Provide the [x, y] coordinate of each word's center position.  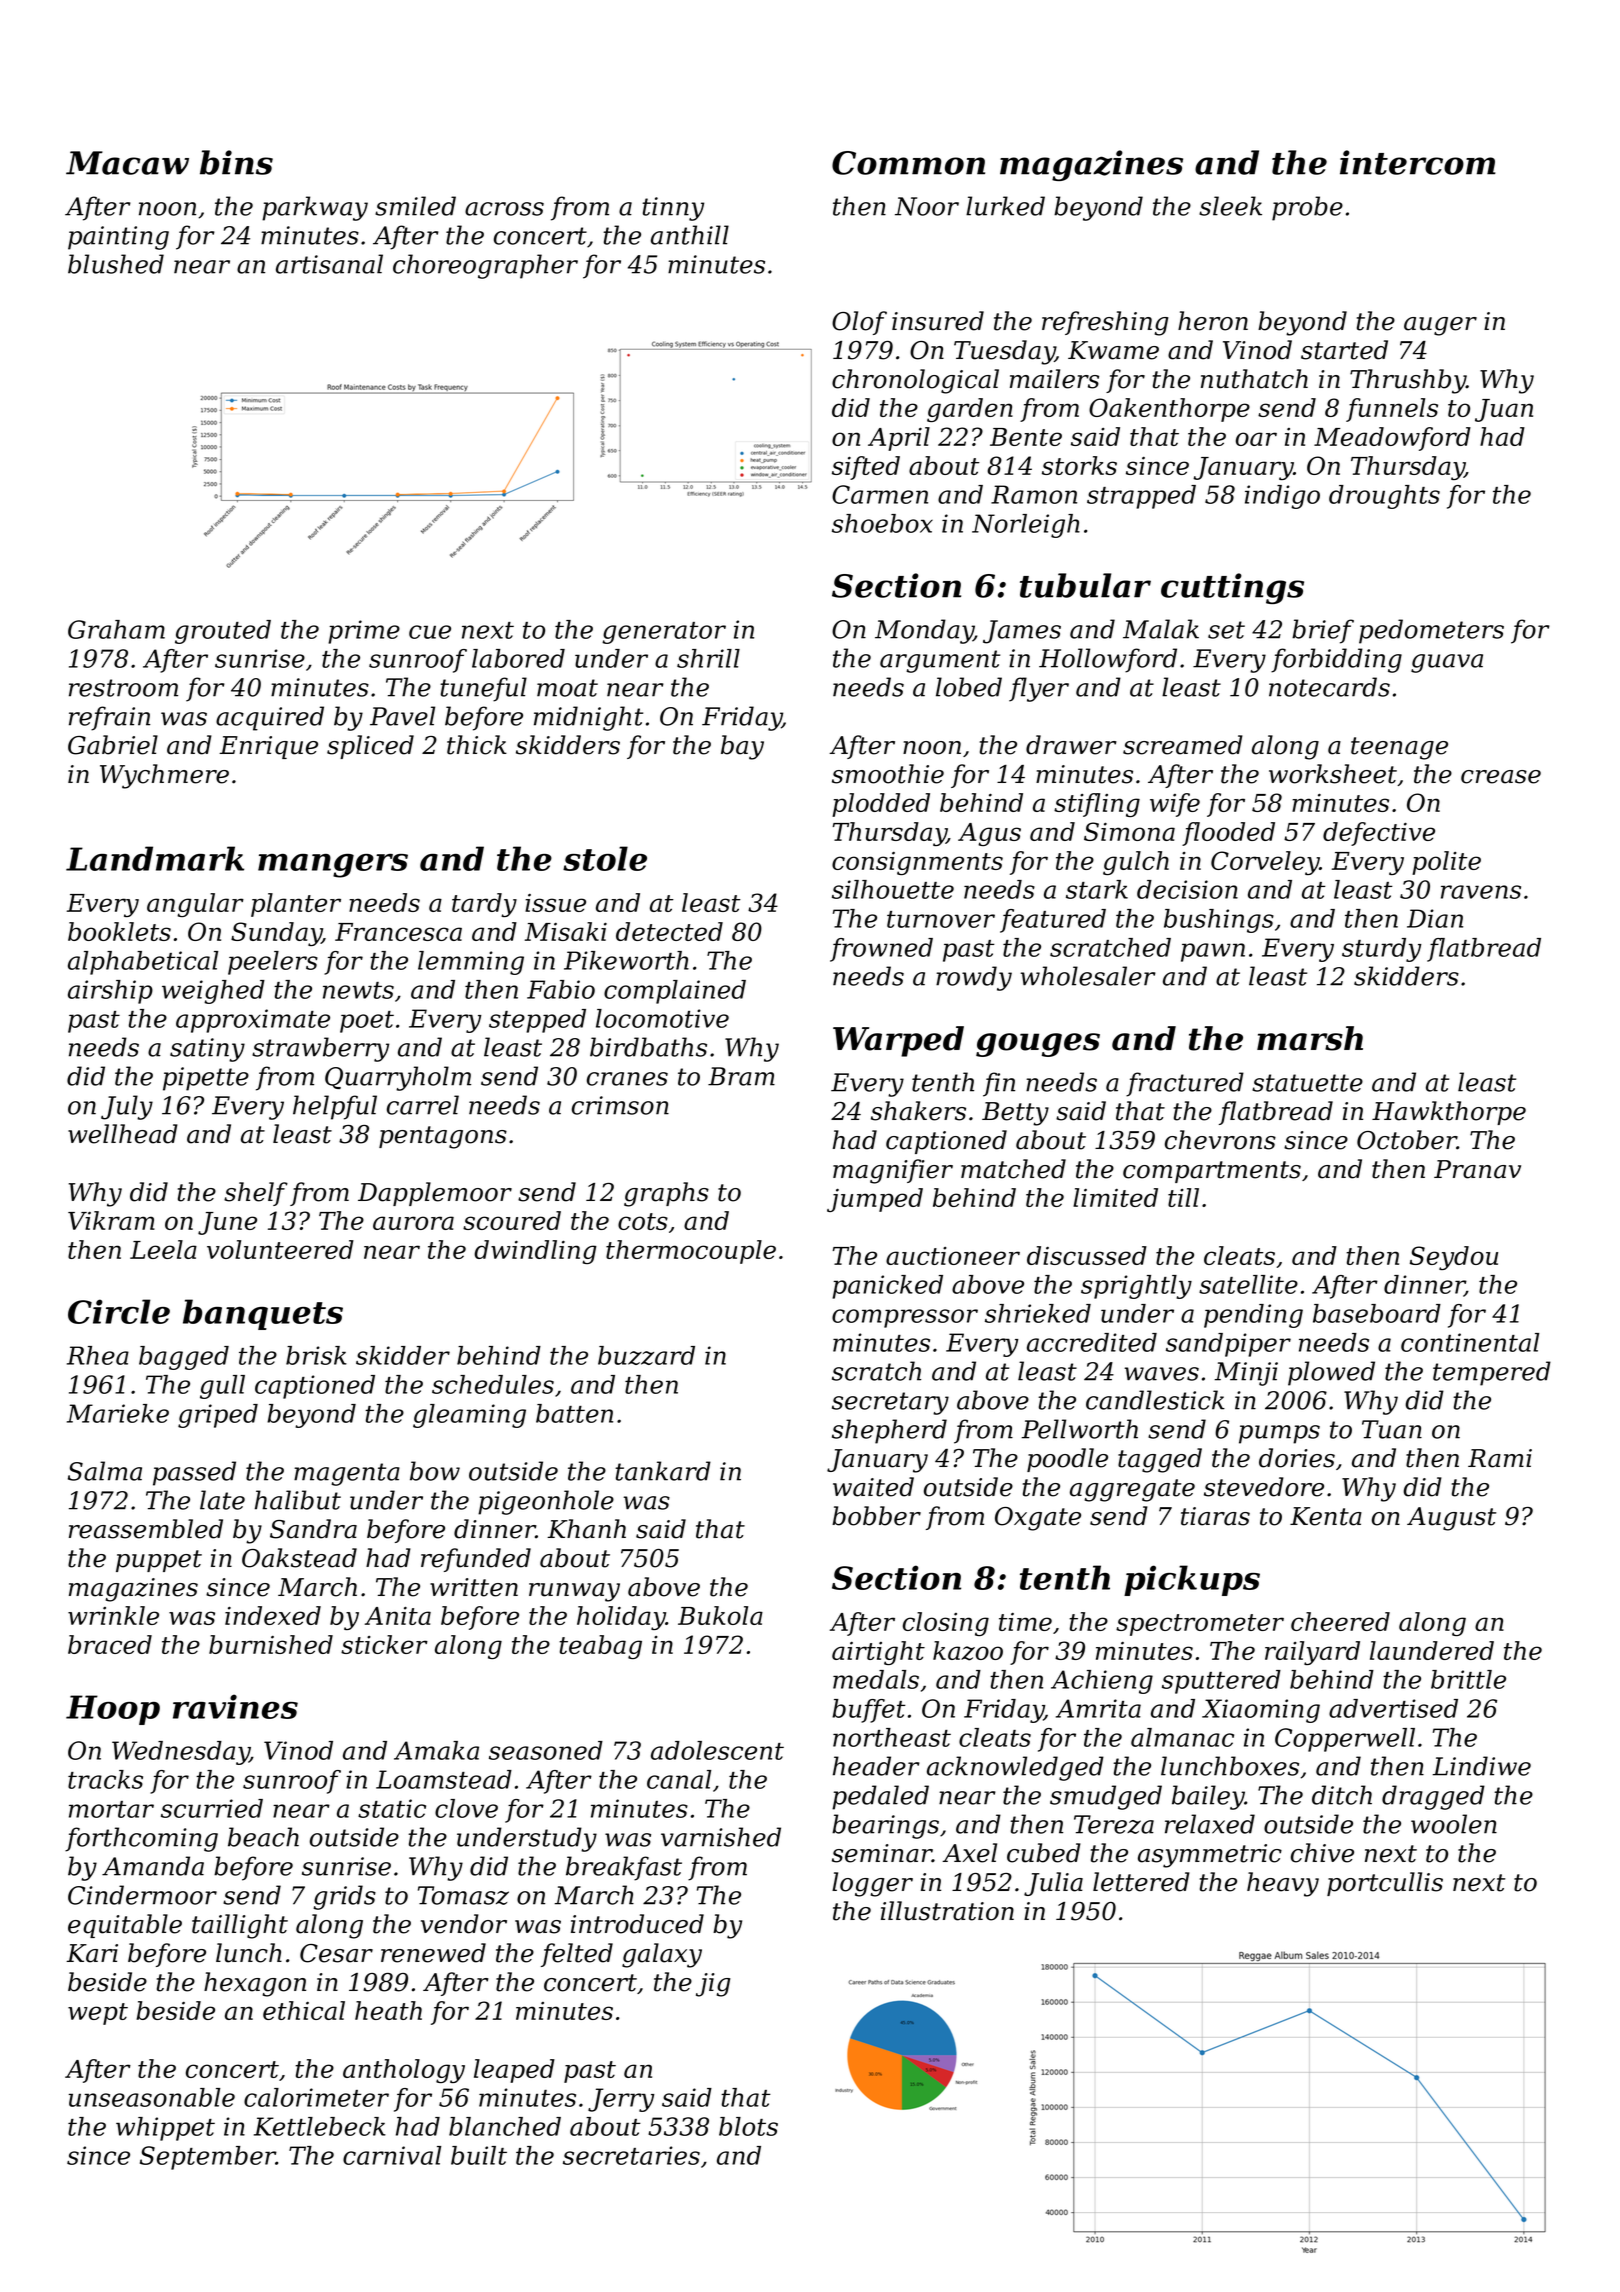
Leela [163, 1249]
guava [1447, 663]
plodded [881, 805]
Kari [92, 1953]
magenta [347, 1474]
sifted [866, 468]
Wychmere [164, 776]
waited [873, 1487]
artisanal [329, 264]
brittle [1468, 1679]
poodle [1067, 1460]
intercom [1418, 162]
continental [1470, 1342]
